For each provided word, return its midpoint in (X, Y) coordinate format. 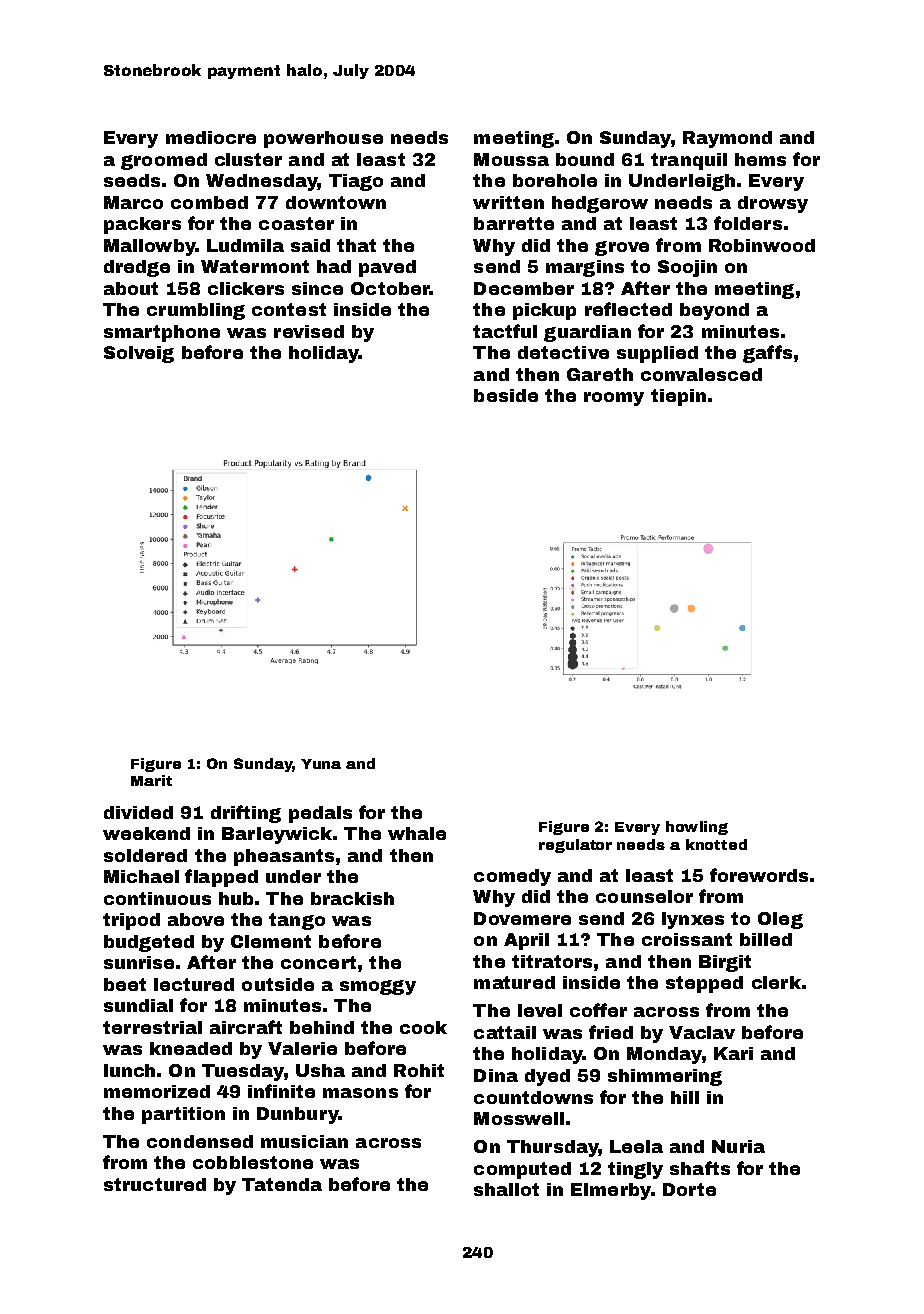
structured (155, 1184)
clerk (776, 982)
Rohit (419, 1070)
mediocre (211, 137)
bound (585, 159)
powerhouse (323, 139)
